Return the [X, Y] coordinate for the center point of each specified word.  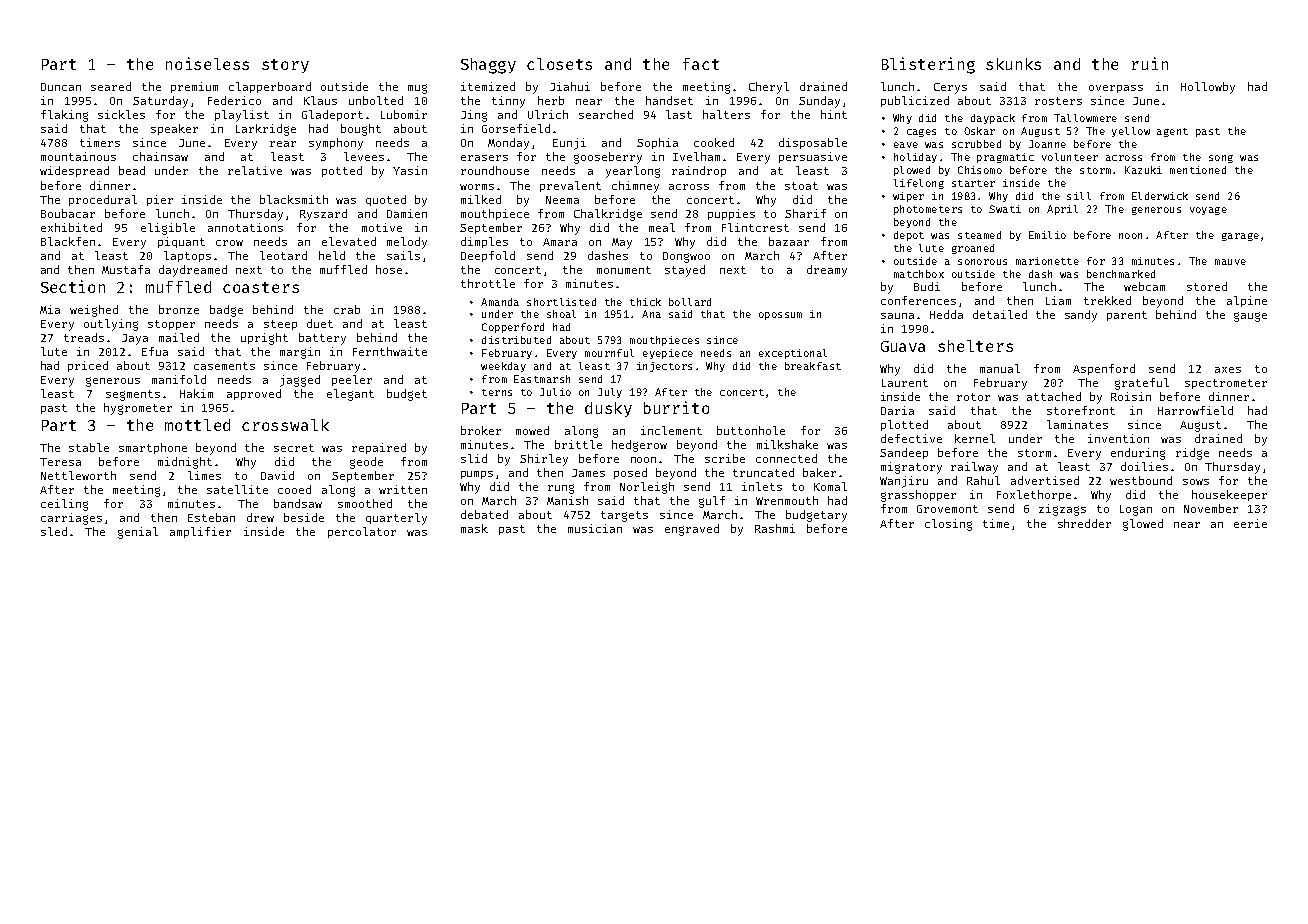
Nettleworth [78, 475]
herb [551, 100]
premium [194, 87]
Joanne [1047, 144]
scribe [725, 458]
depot [909, 236]
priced [88, 366]
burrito [676, 407]
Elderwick [1160, 196]
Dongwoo [686, 257]
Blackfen [68, 241]
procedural [103, 200]
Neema [562, 200]
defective [911, 438]
